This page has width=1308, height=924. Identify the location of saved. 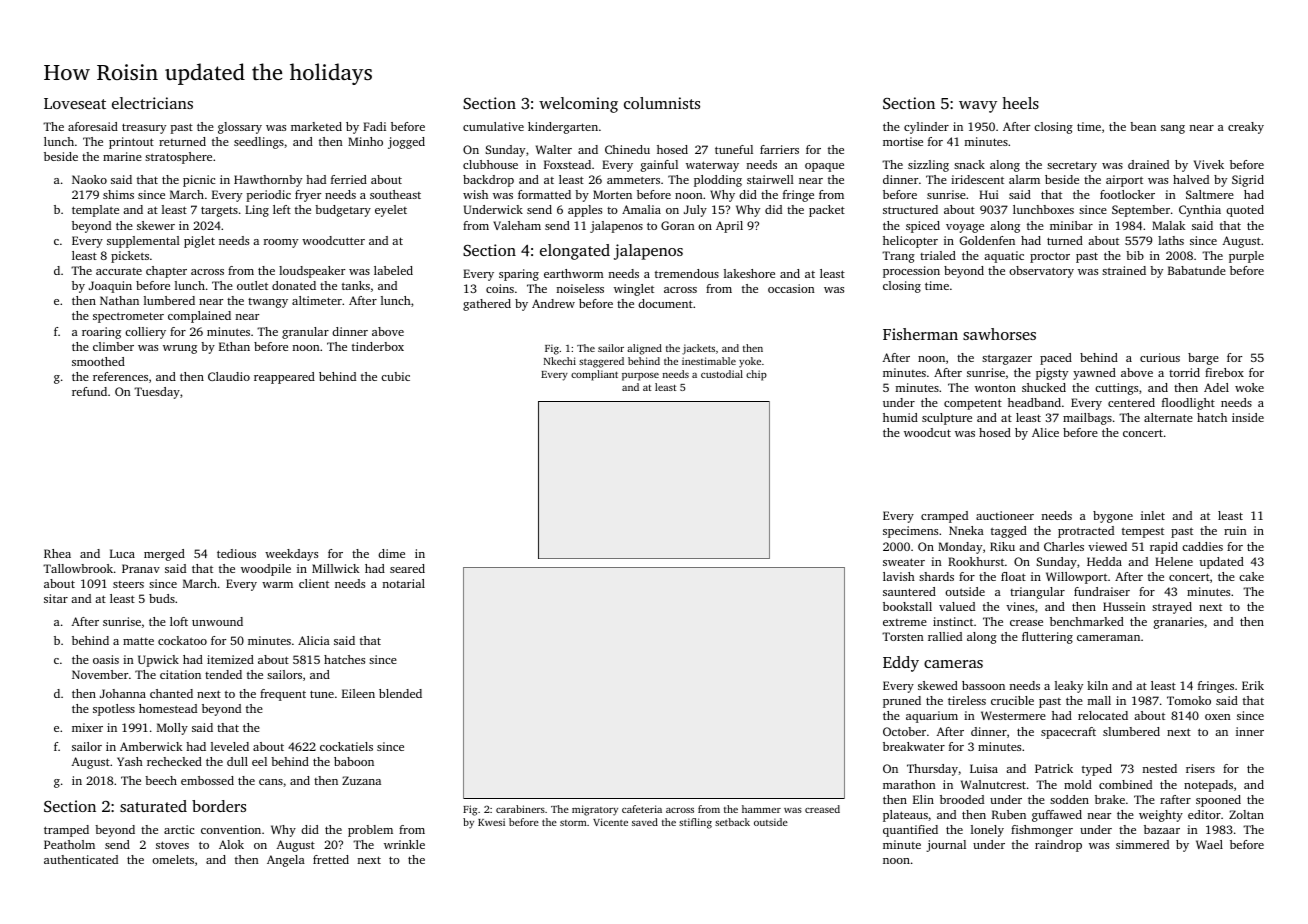
(645, 822).
